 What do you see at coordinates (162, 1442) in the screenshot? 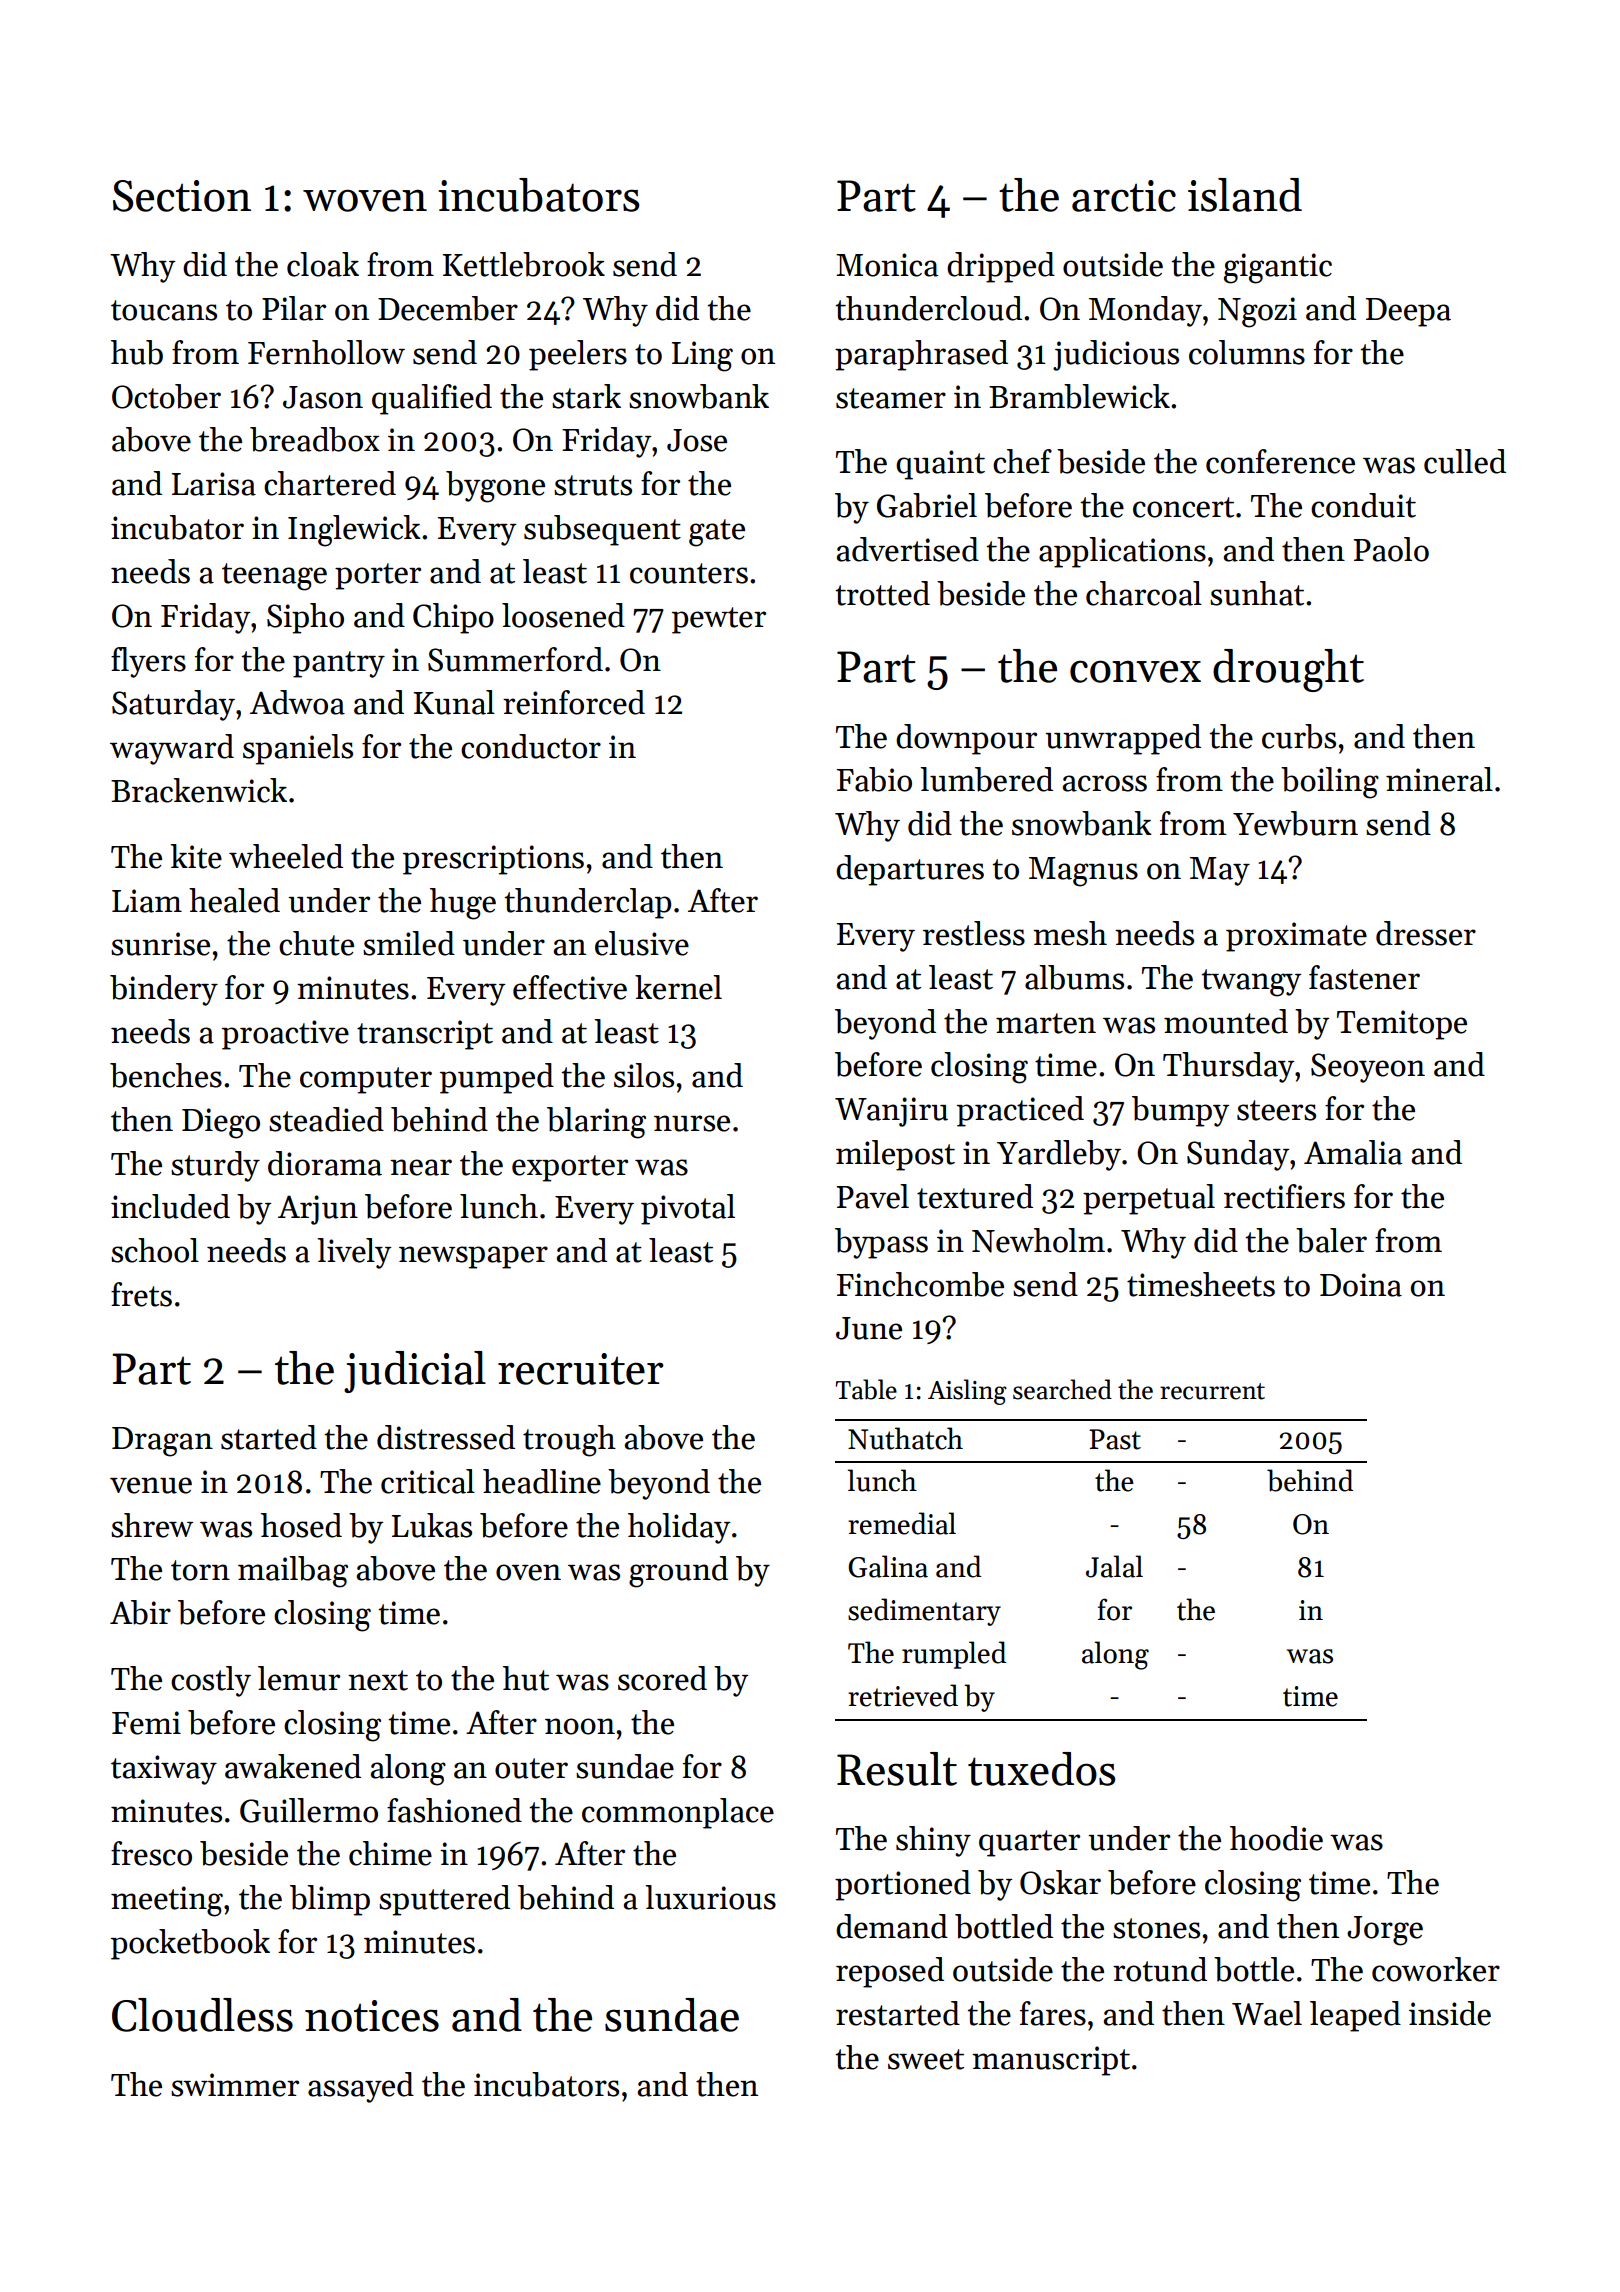
I see `Dragan` at bounding box center [162, 1442].
